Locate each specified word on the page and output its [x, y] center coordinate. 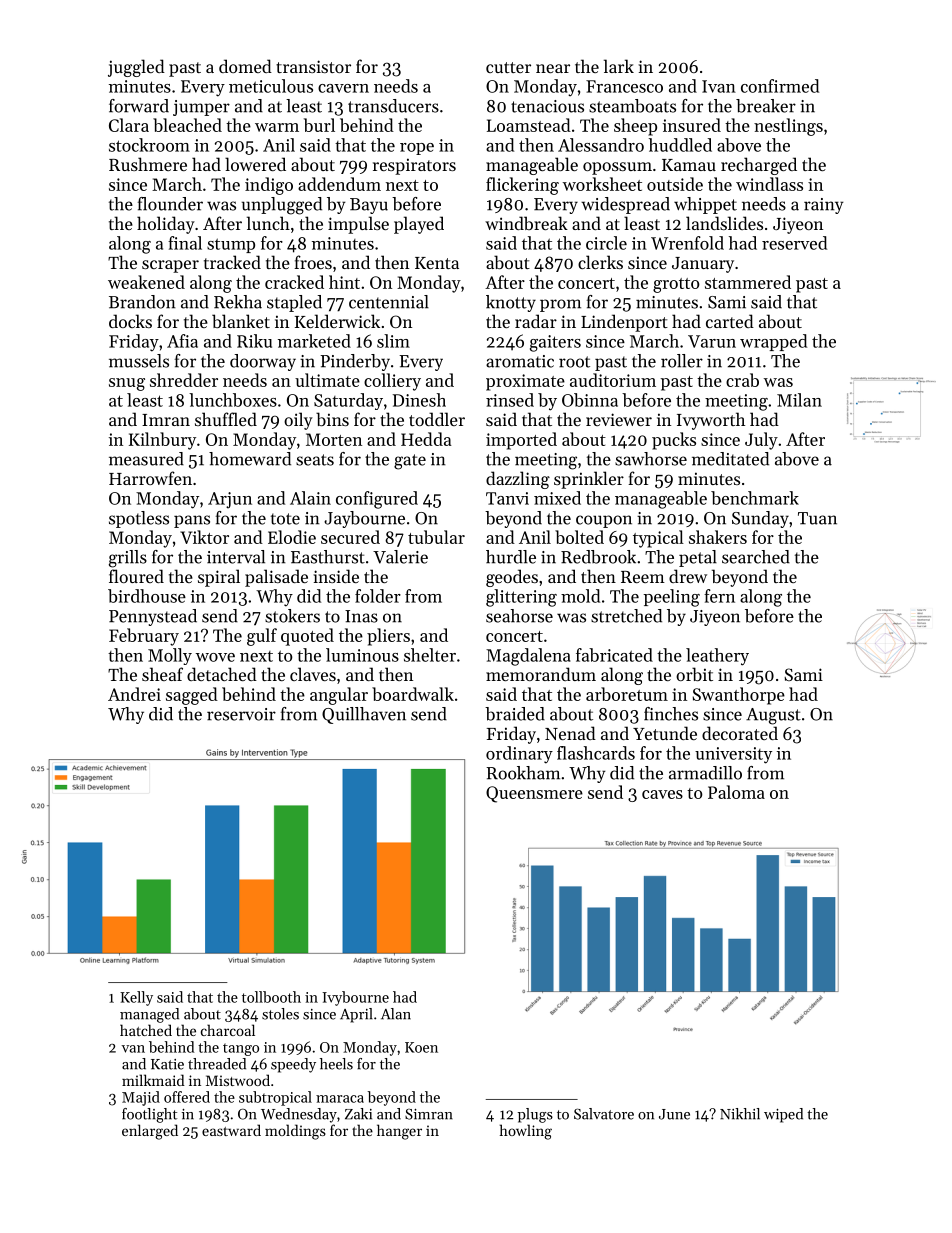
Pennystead [153, 617]
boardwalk [413, 694]
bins [332, 419]
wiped [783, 1115]
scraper [170, 266]
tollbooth [271, 997]
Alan [396, 1014]
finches [671, 714]
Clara [129, 125]
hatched [146, 1030]
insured [692, 125]
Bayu [369, 206]
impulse [358, 225]
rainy [824, 206]
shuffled [226, 419]
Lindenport [624, 323]
